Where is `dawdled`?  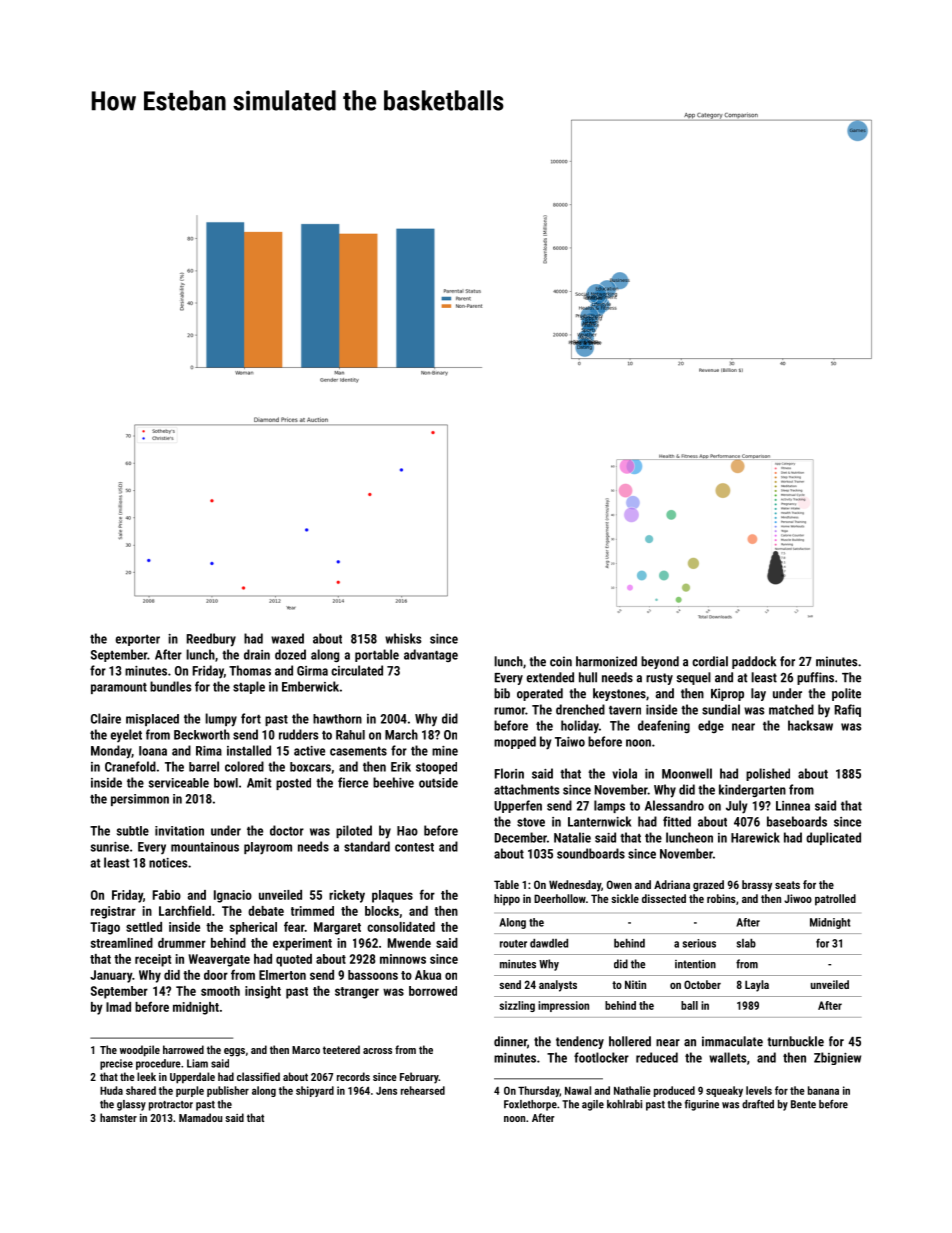 dawdled is located at coordinates (549, 943).
